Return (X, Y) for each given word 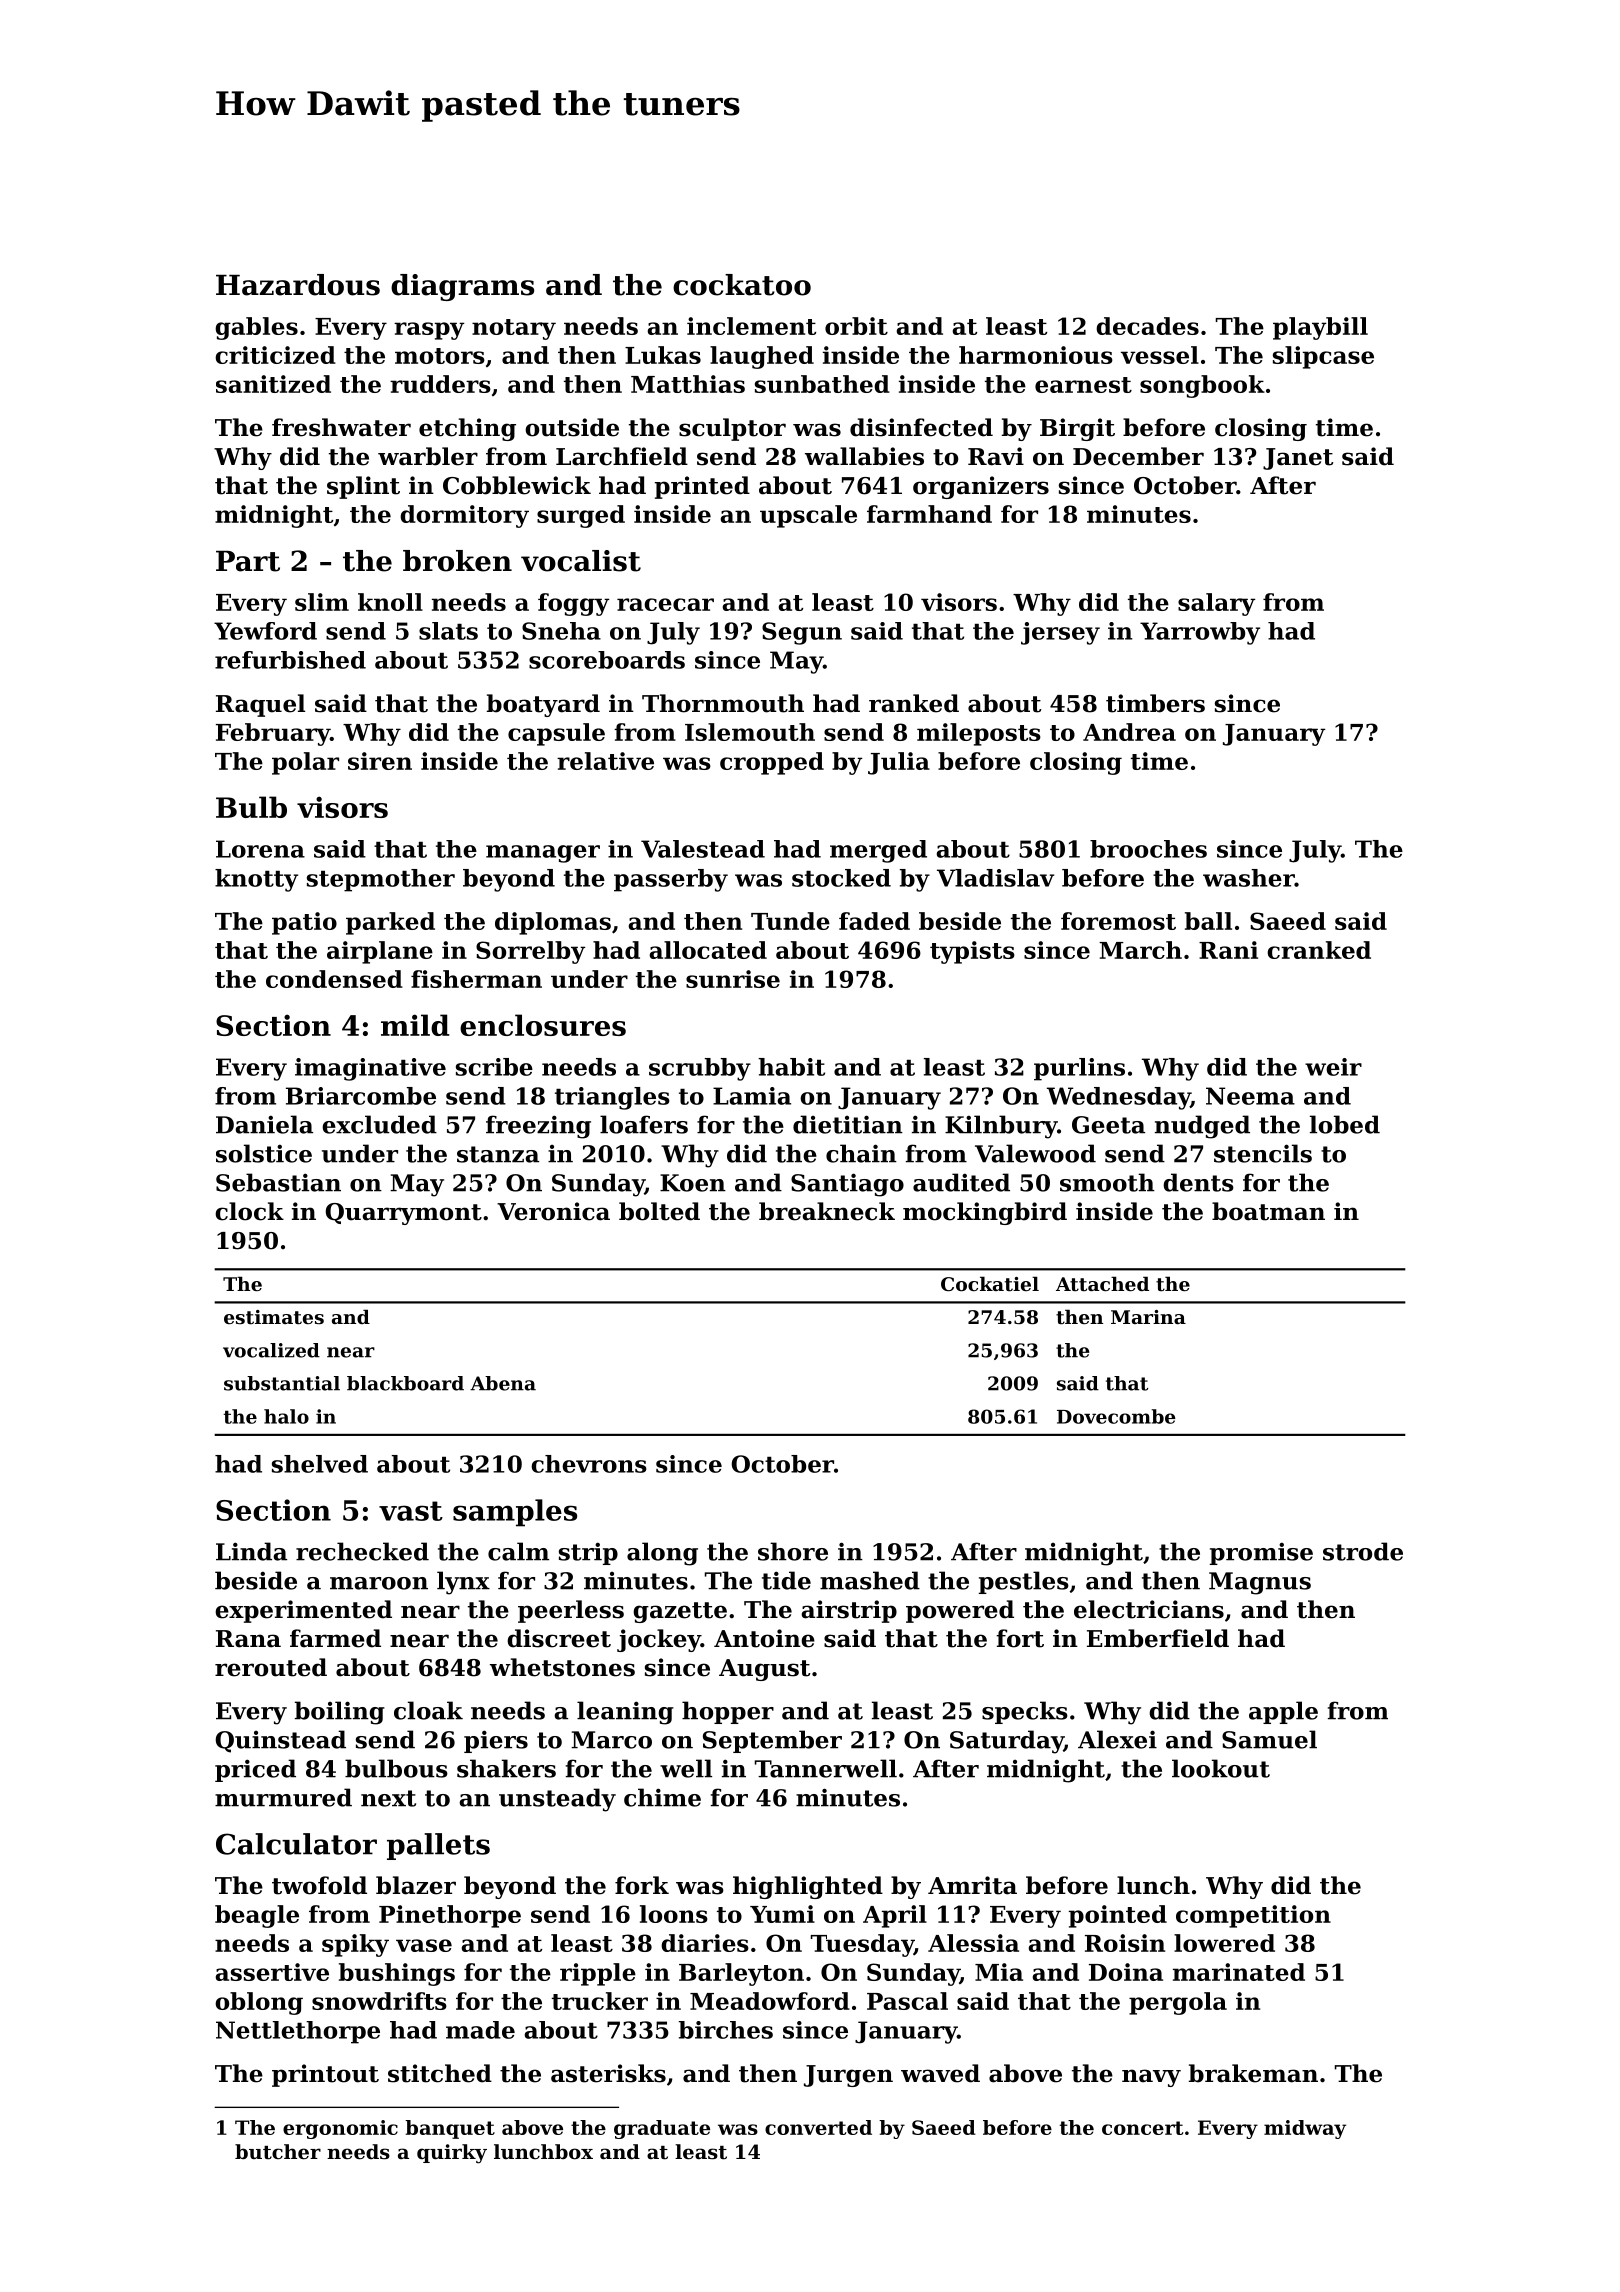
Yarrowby (1200, 633)
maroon (379, 1583)
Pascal (907, 2001)
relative (605, 761)
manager (543, 854)
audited (961, 1182)
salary (1216, 604)
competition (1253, 1916)
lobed (1345, 1124)
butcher (278, 2152)
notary (514, 329)
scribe (494, 1067)
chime (662, 1797)
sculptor (732, 429)
